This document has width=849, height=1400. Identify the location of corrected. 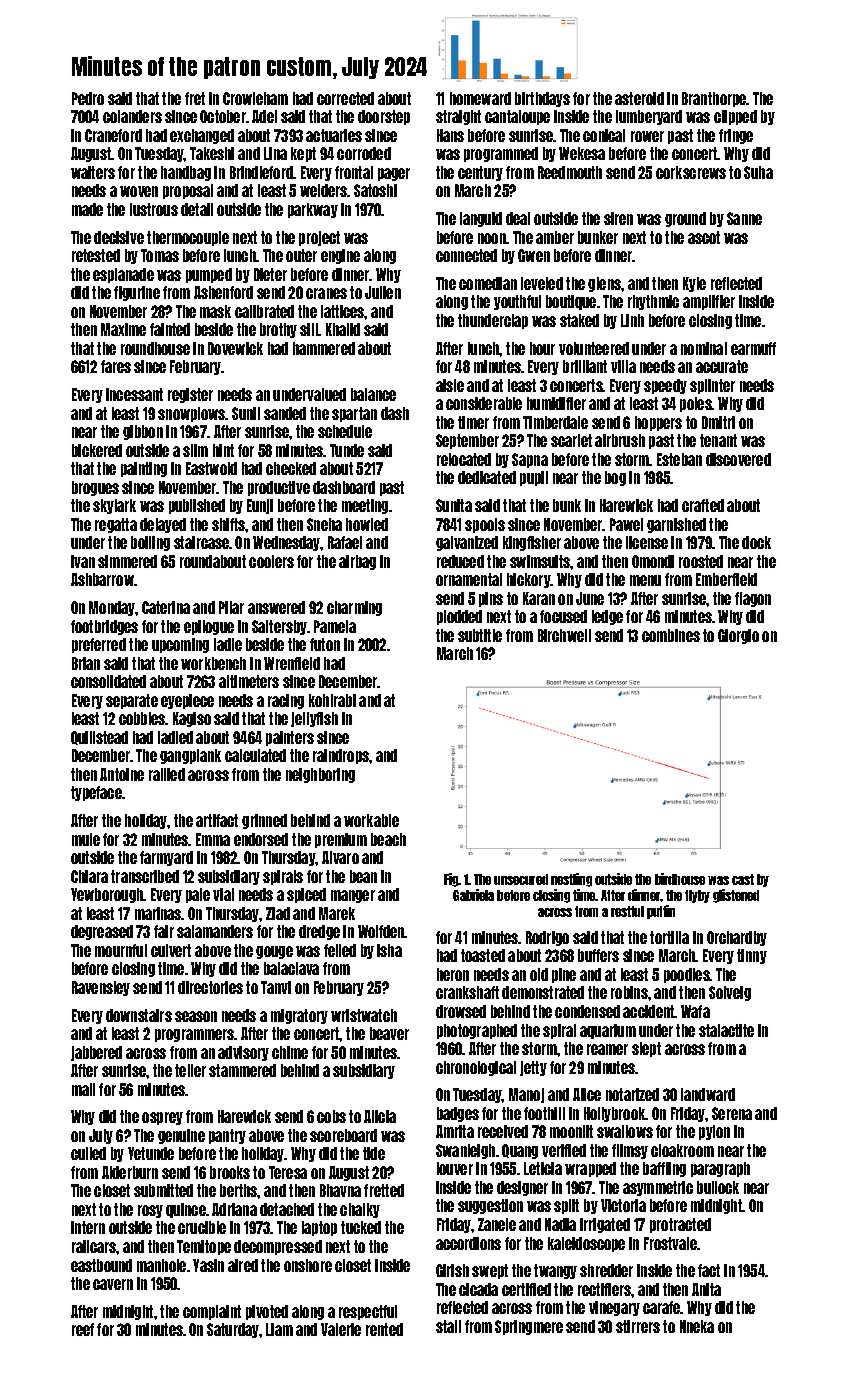
(345, 98).
